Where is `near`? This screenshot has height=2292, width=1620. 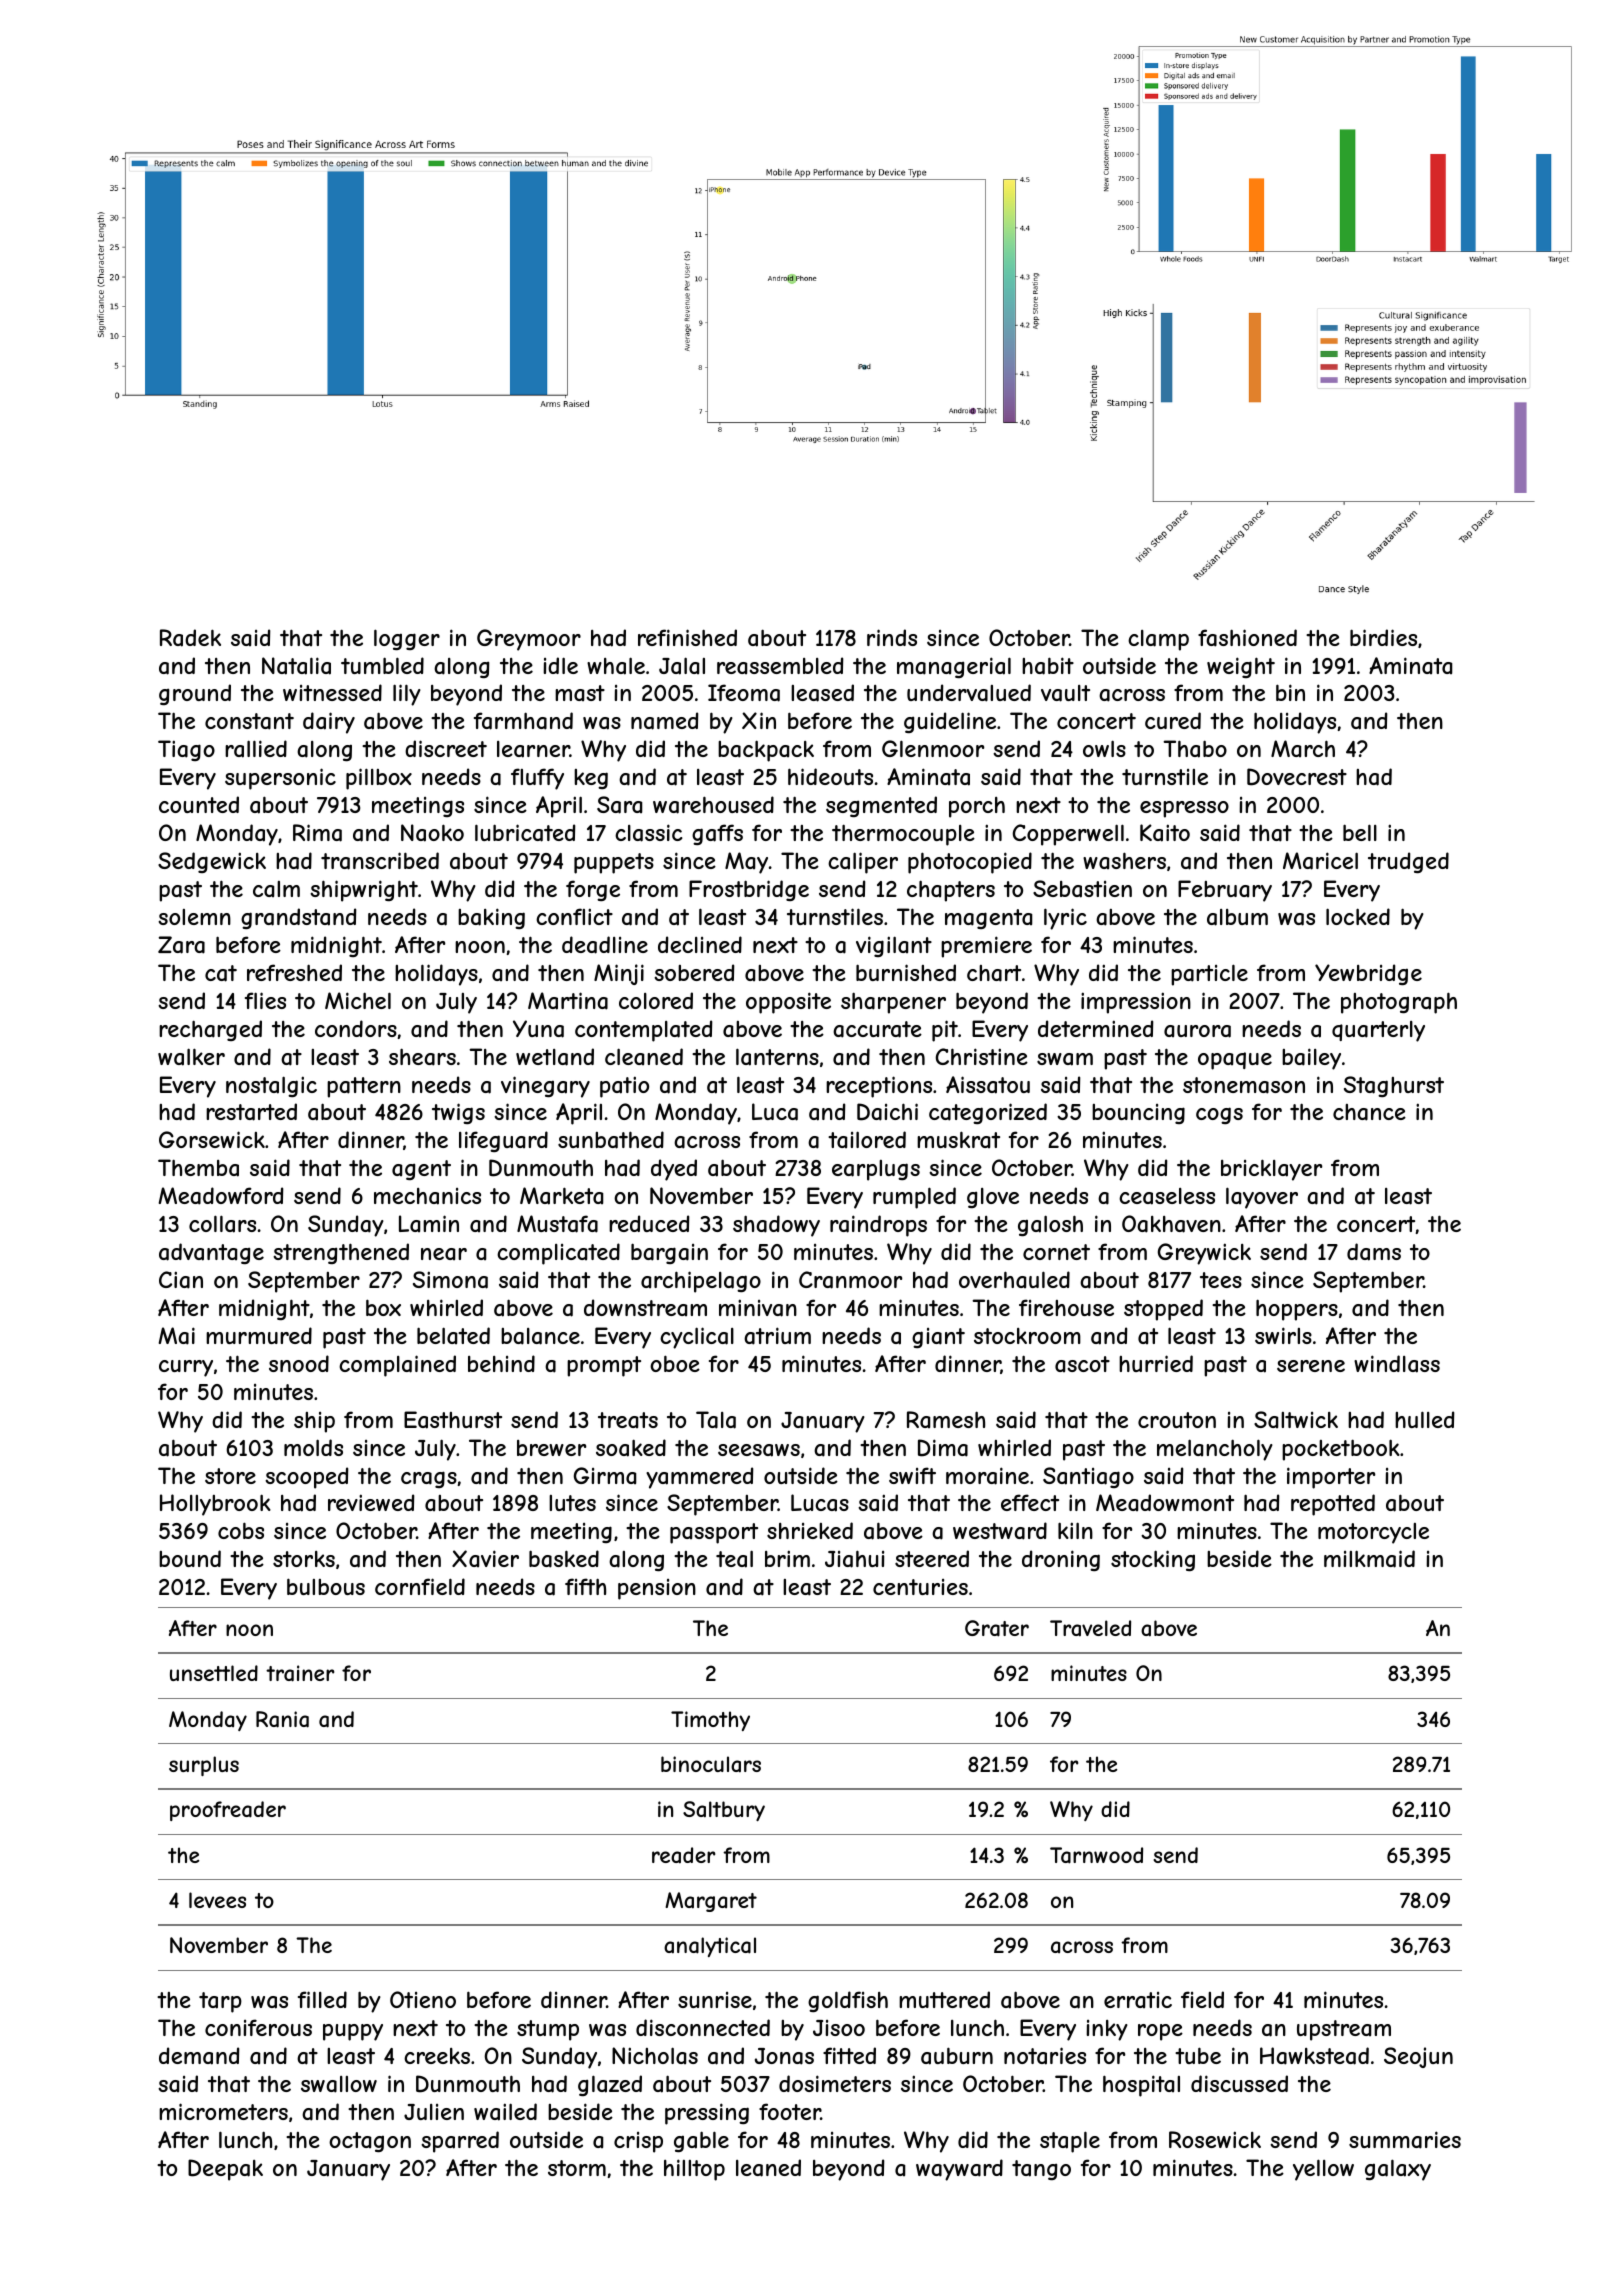 near is located at coordinates (444, 1254).
